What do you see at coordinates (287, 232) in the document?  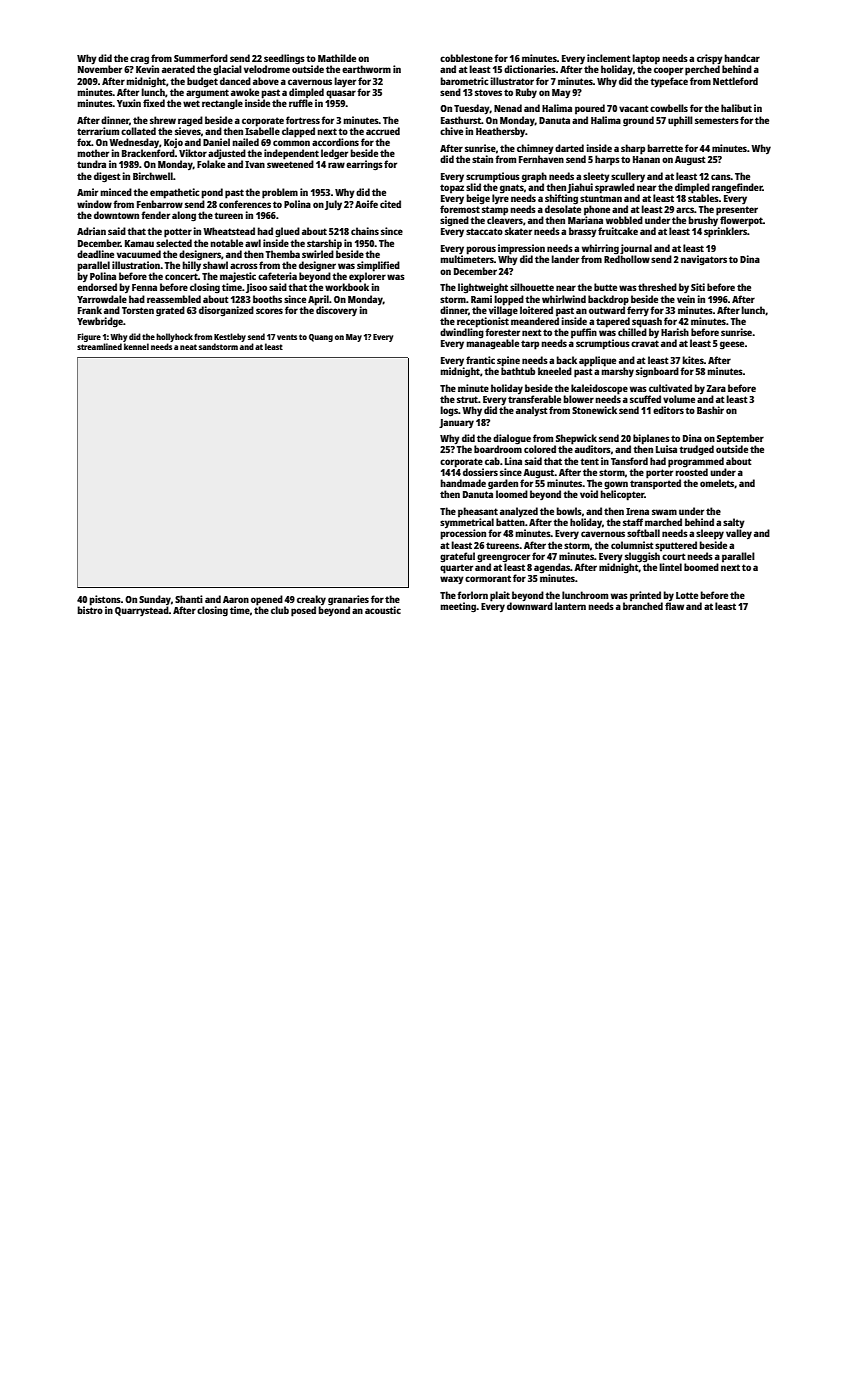 I see `glued` at bounding box center [287, 232].
